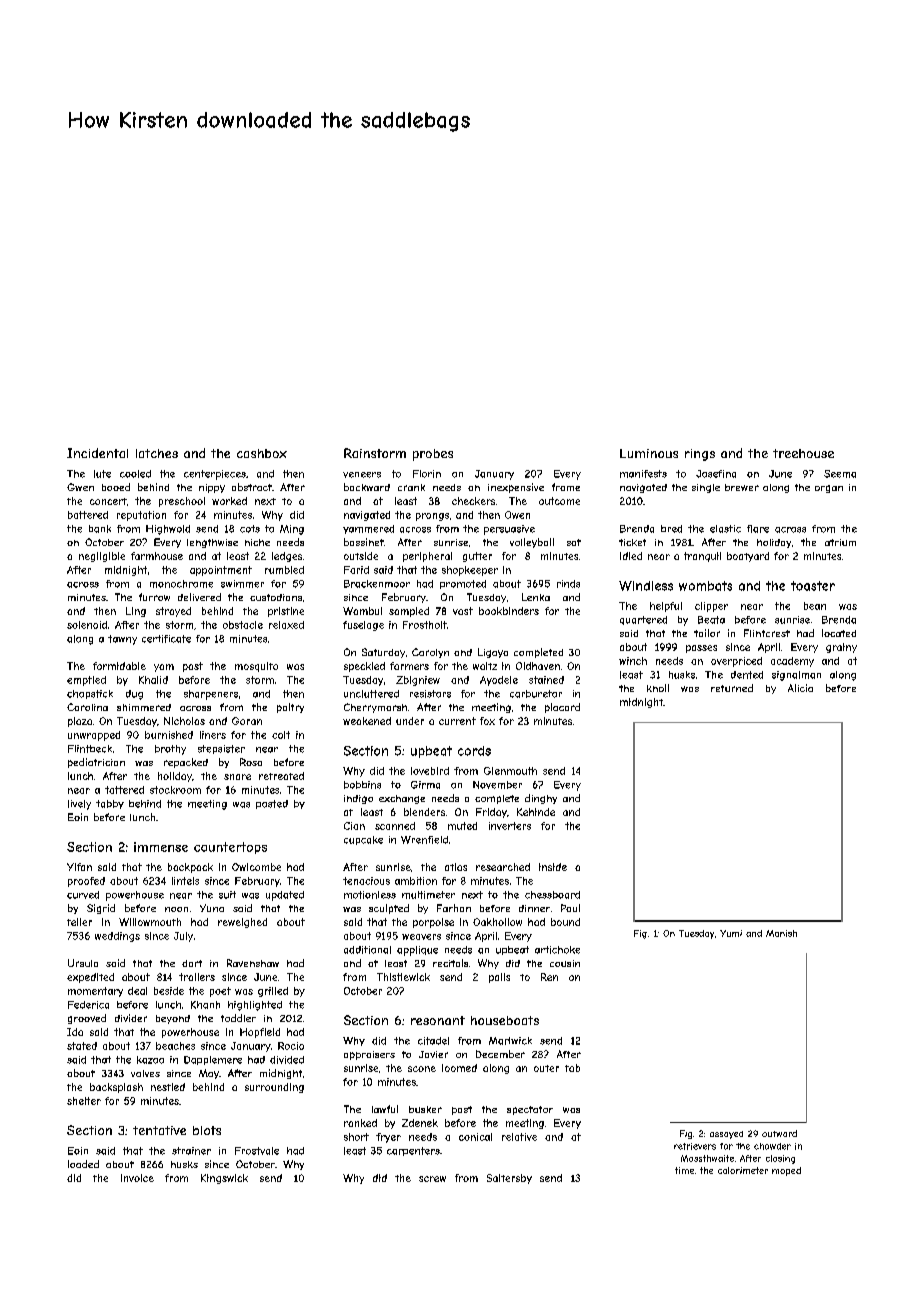 This page has height=1308, width=924. What do you see at coordinates (781, 933) in the page?
I see `Manish` at bounding box center [781, 933].
